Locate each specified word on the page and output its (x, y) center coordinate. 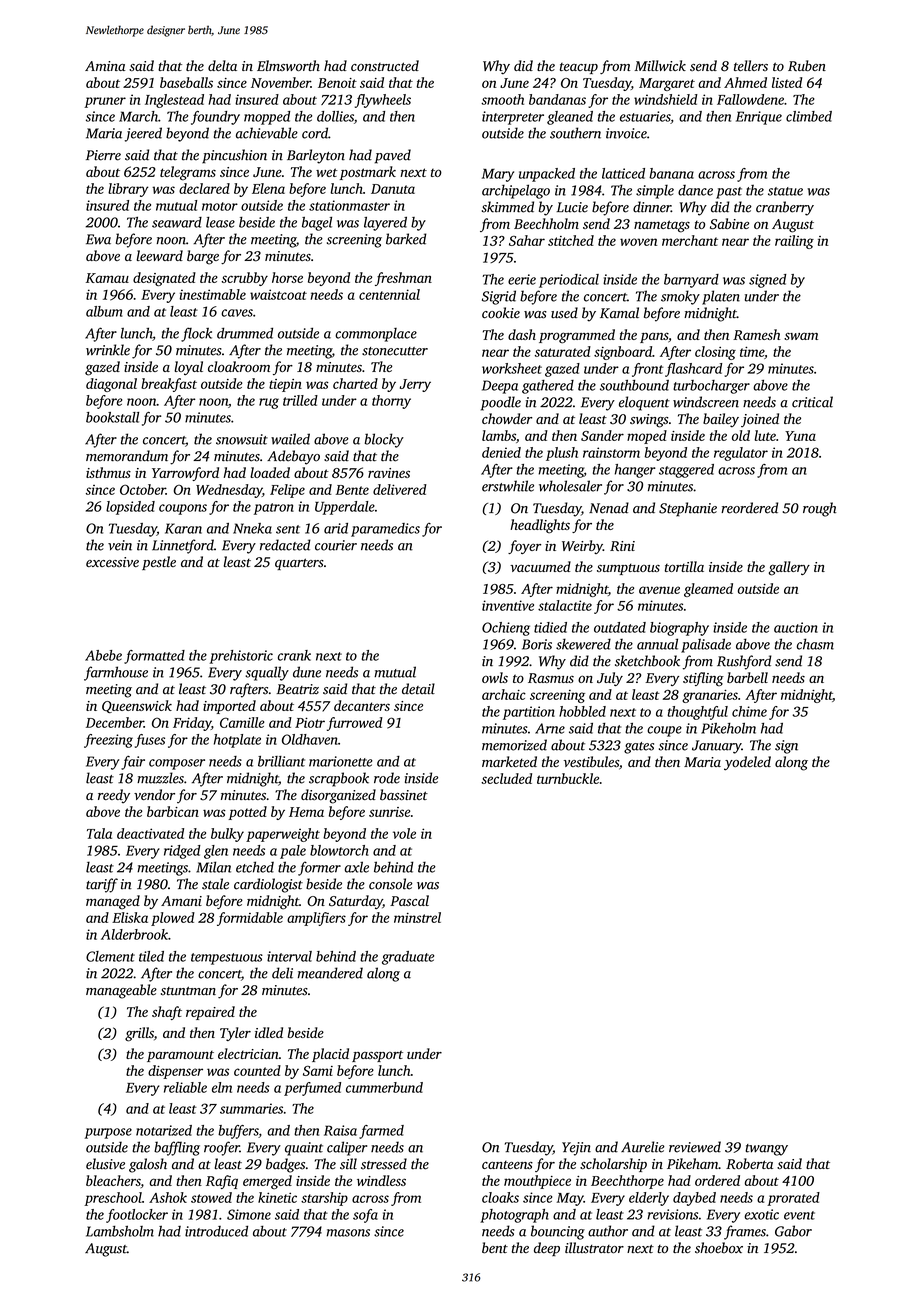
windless (381, 1180)
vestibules (591, 761)
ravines (389, 473)
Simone (249, 1214)
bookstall (112, 417)
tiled (151, 956)
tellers (751, 65)
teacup (579, 68)
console (391, 884)
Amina (105, 66)
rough (819, 509)
